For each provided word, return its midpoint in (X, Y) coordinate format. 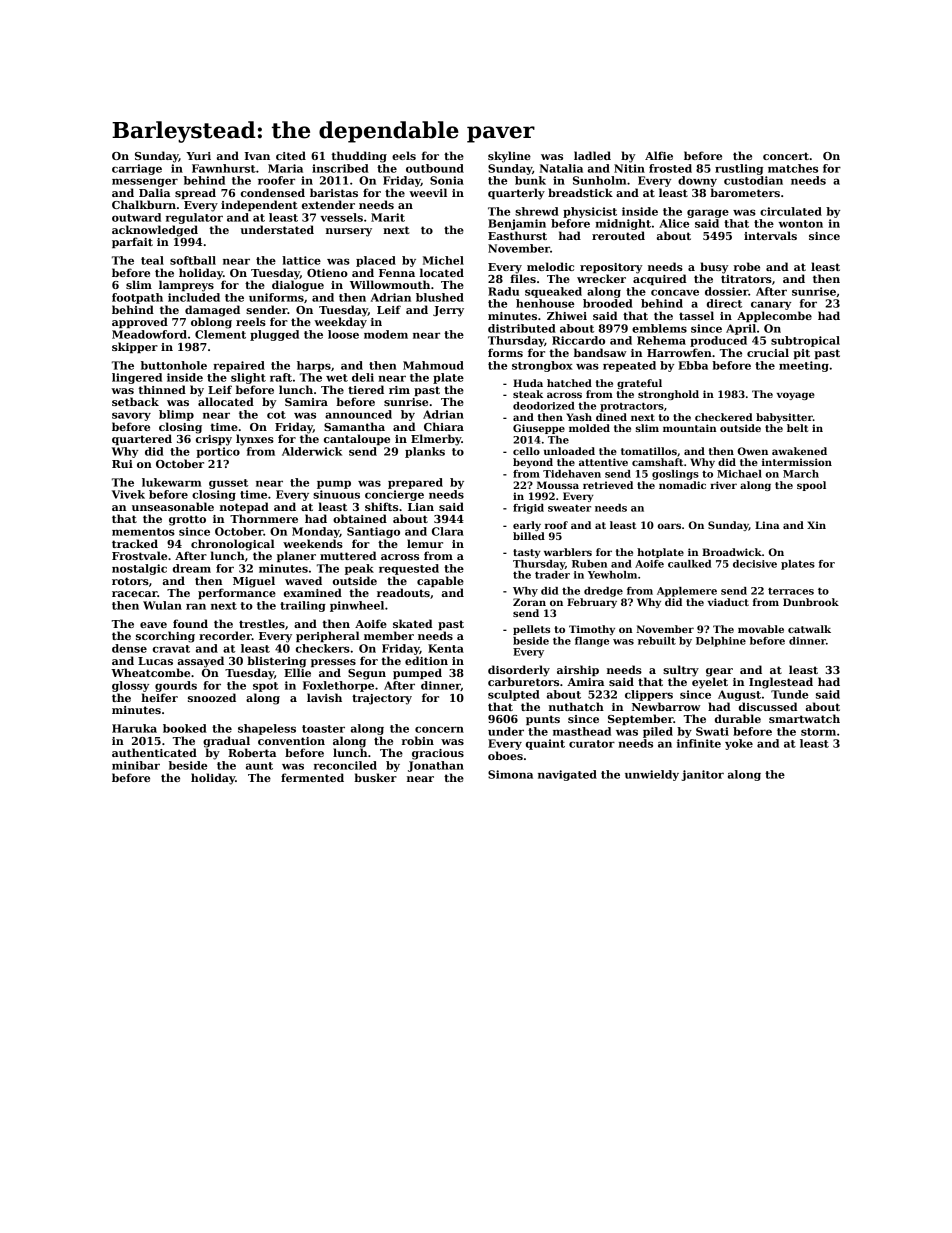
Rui (122, 464)
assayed (201, 662)
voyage (795, 396)
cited (291, 155)
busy (714, 268)
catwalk (809, 629)
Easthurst (517, 235)
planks (425, 452)
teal (152, 260)
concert (786, 156)
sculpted (514, 695)
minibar (136, 765)
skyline (509, 157)
